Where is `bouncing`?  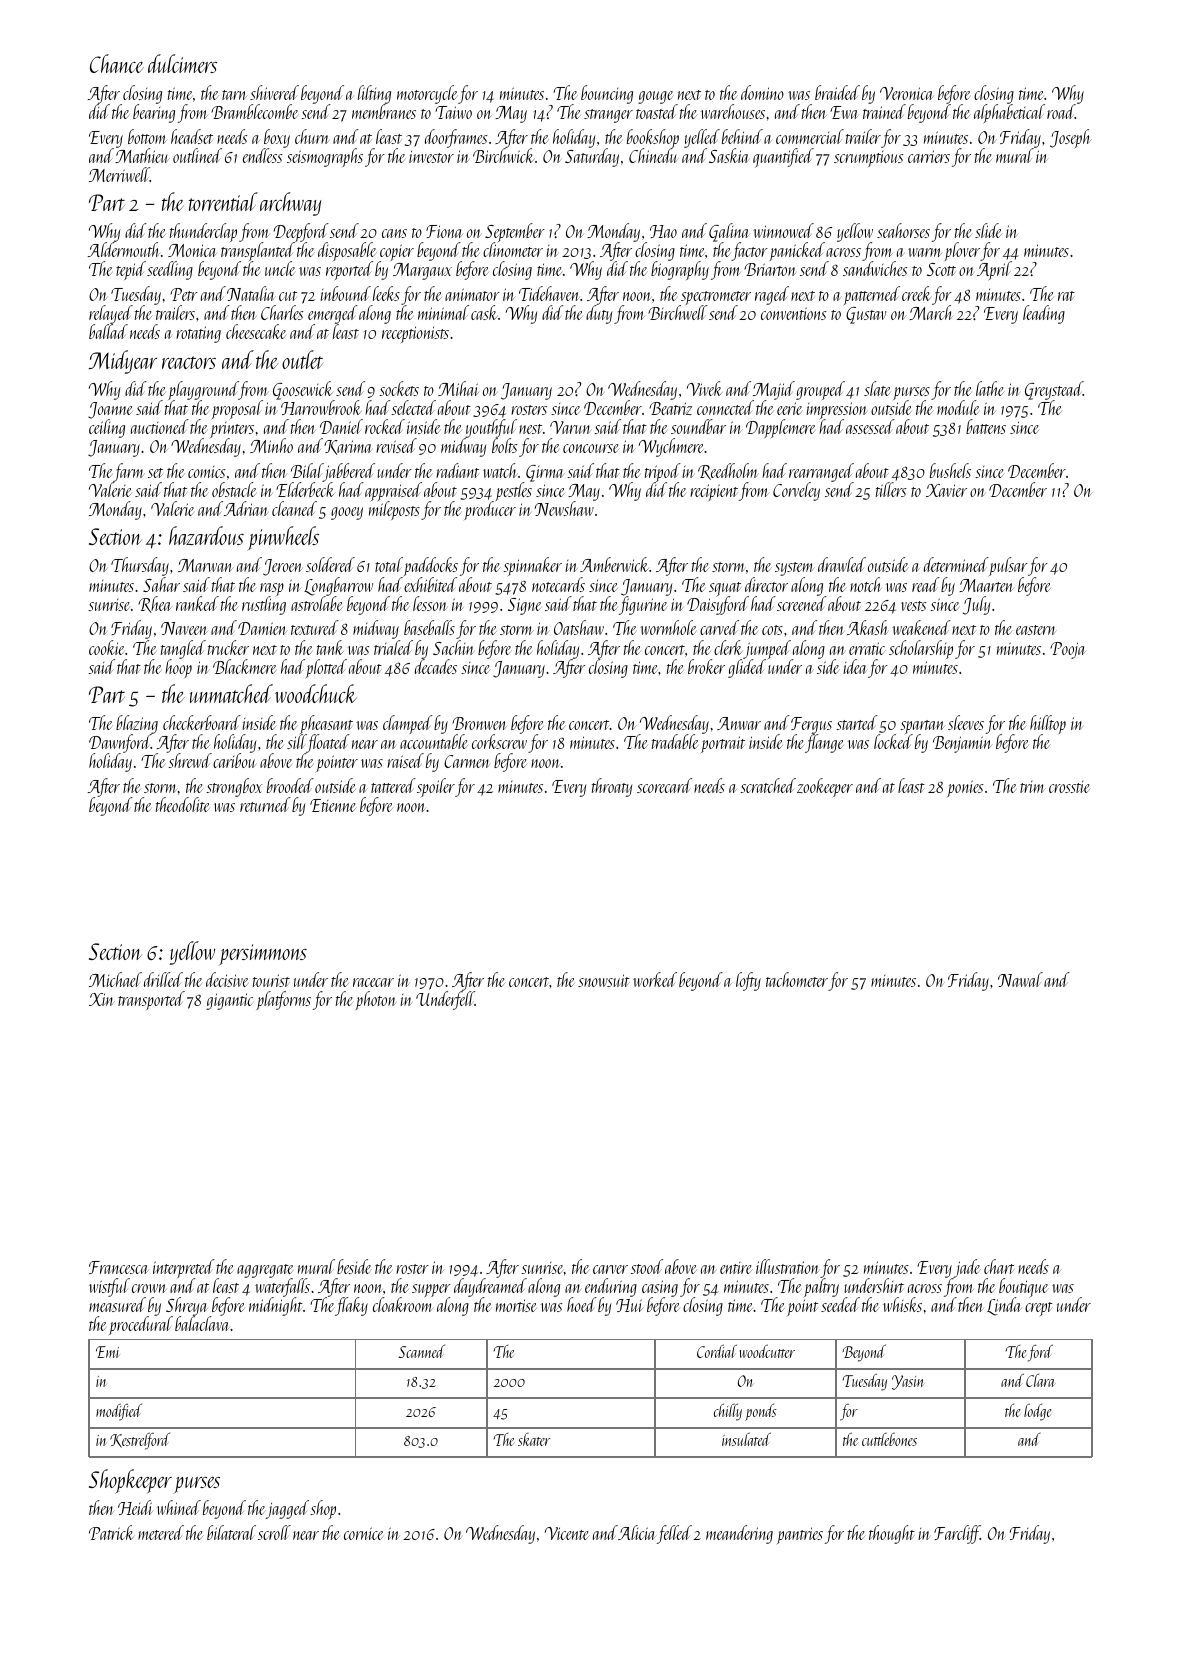
bouncing is located at coordinates (607, 94).
